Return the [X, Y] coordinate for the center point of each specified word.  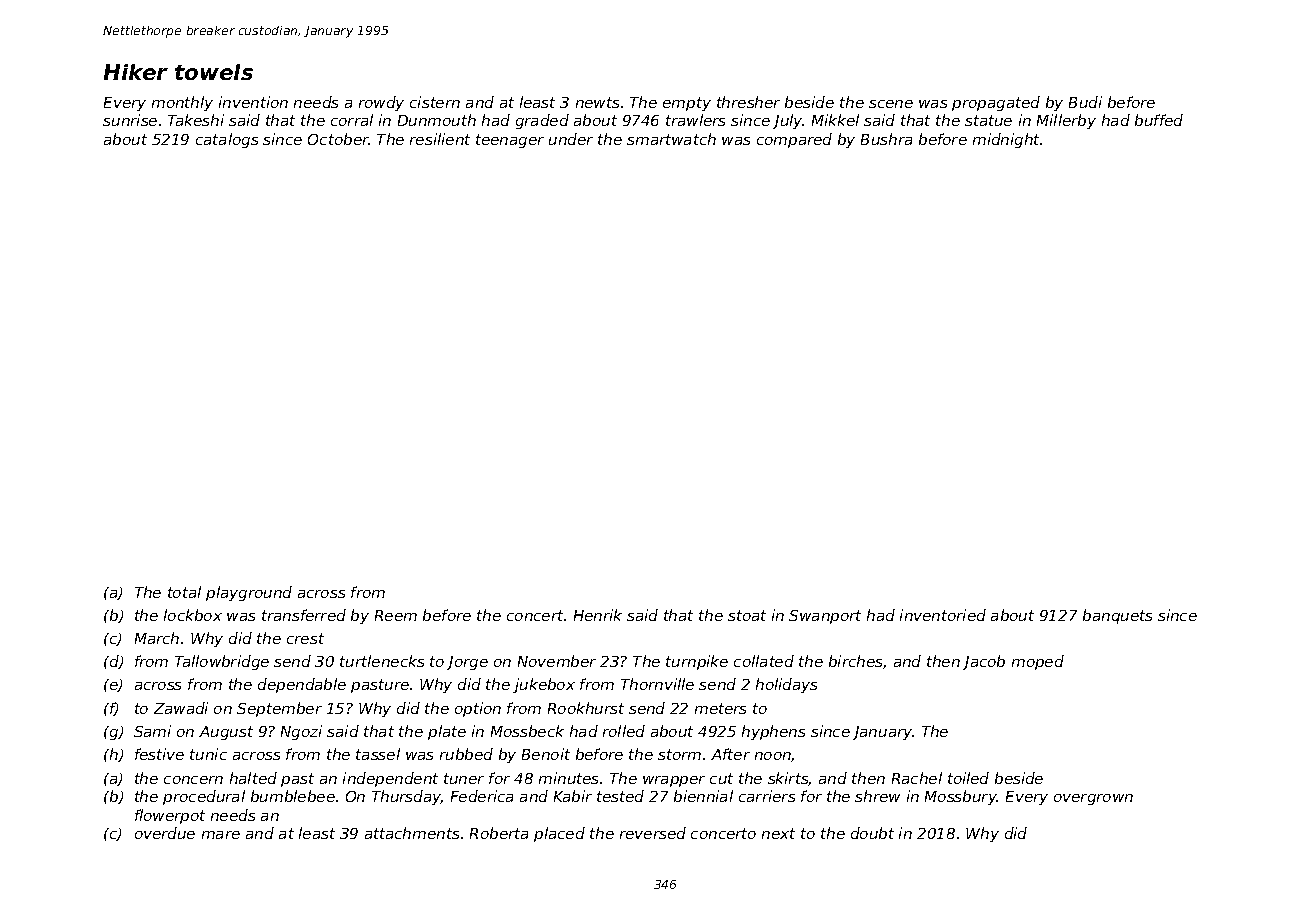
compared [794, 140]
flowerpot [170, 816]
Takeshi [196, 120]
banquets [1117, 616]
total [184, 592]
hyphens [773, 732]
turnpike [697, 662]
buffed [1159, 120]
